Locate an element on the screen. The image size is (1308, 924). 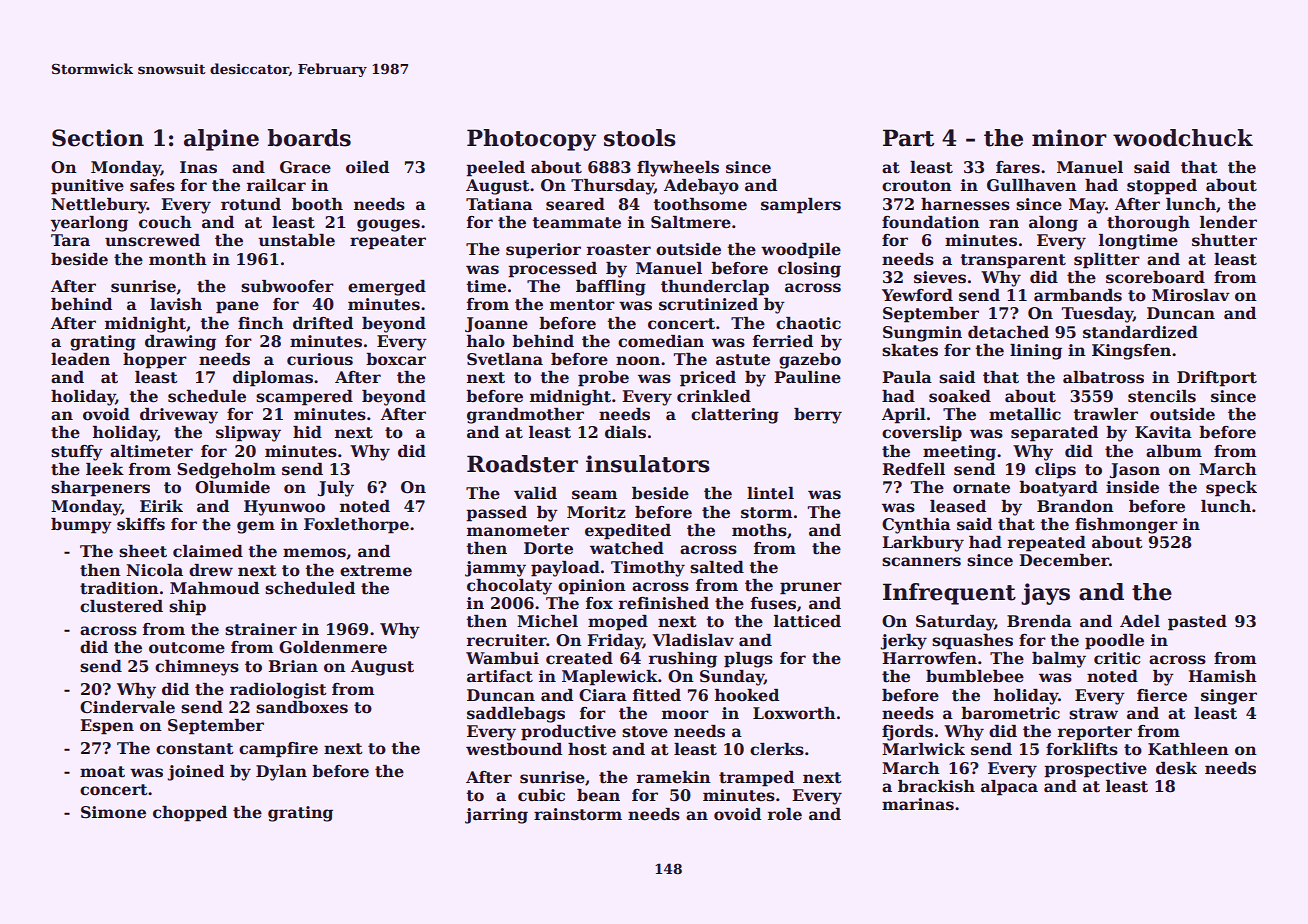
Section is located at coordinates (98, 138).
